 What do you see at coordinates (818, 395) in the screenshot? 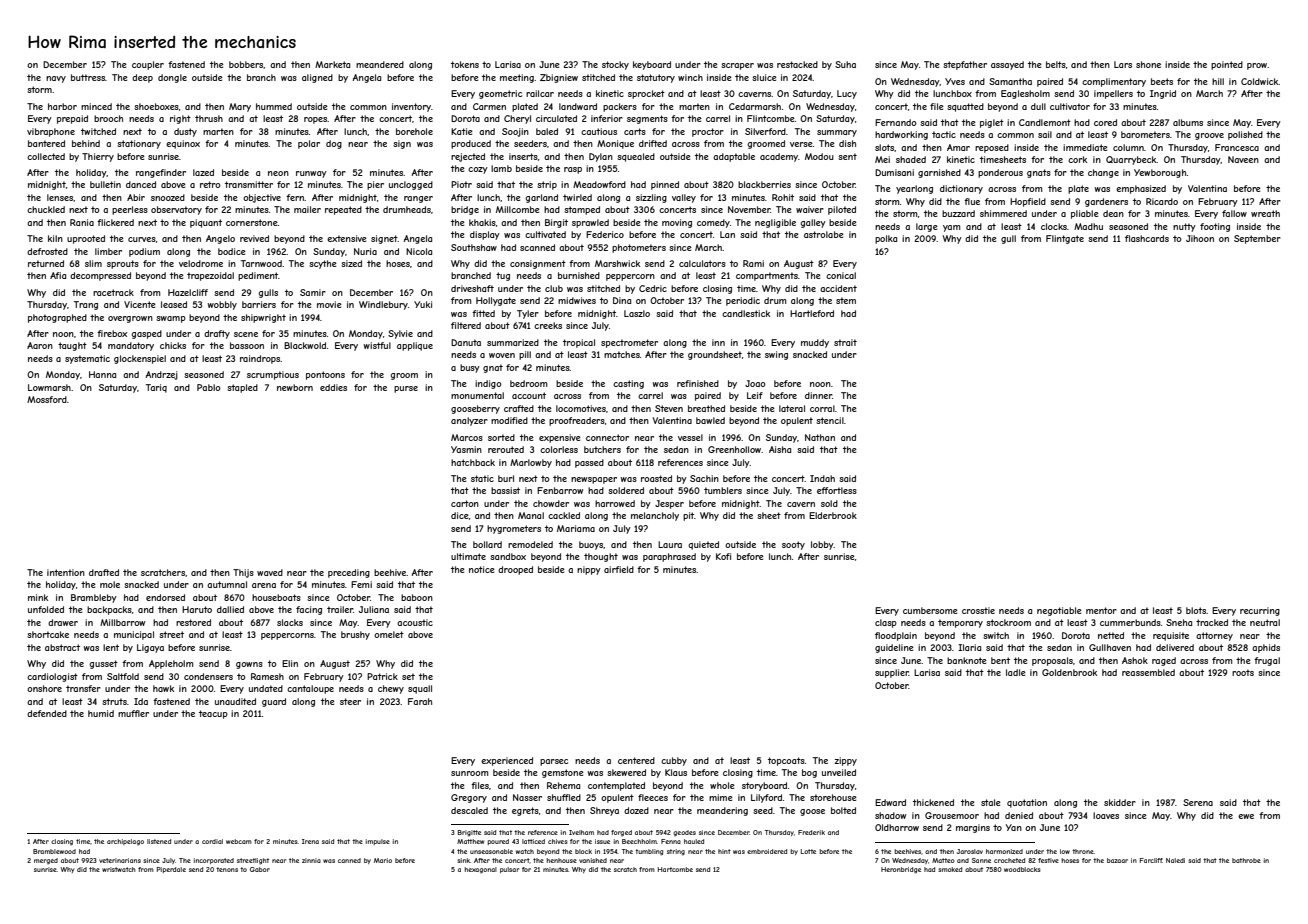
I see `dinner` at bounding box center [818, 395].
